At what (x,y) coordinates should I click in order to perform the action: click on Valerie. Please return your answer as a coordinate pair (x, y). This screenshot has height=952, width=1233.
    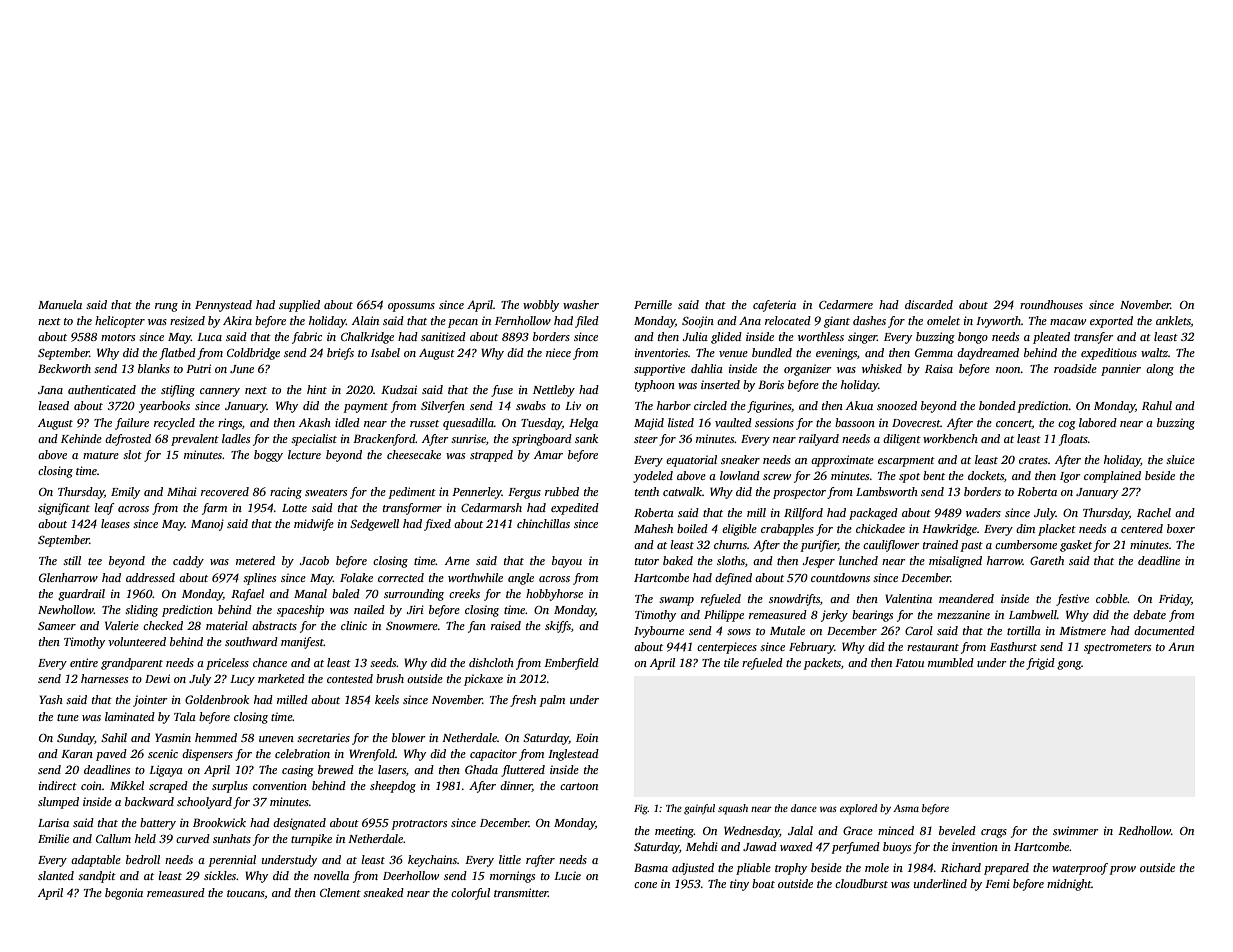
    Looking at the image, I should click on (122, 625).
